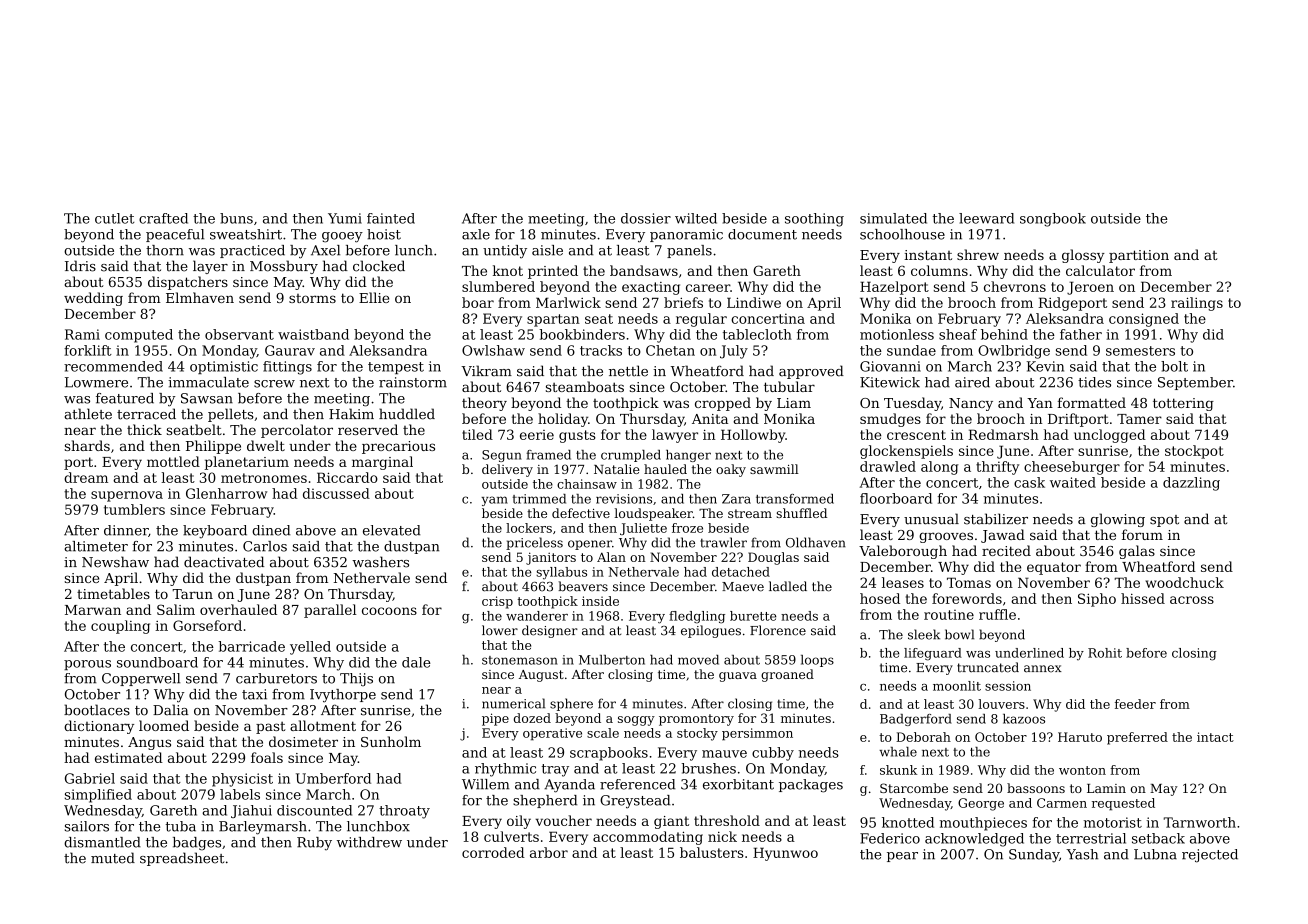  Describe the element at coordinates (236, 218) in the page. I see `buns` at that location.
